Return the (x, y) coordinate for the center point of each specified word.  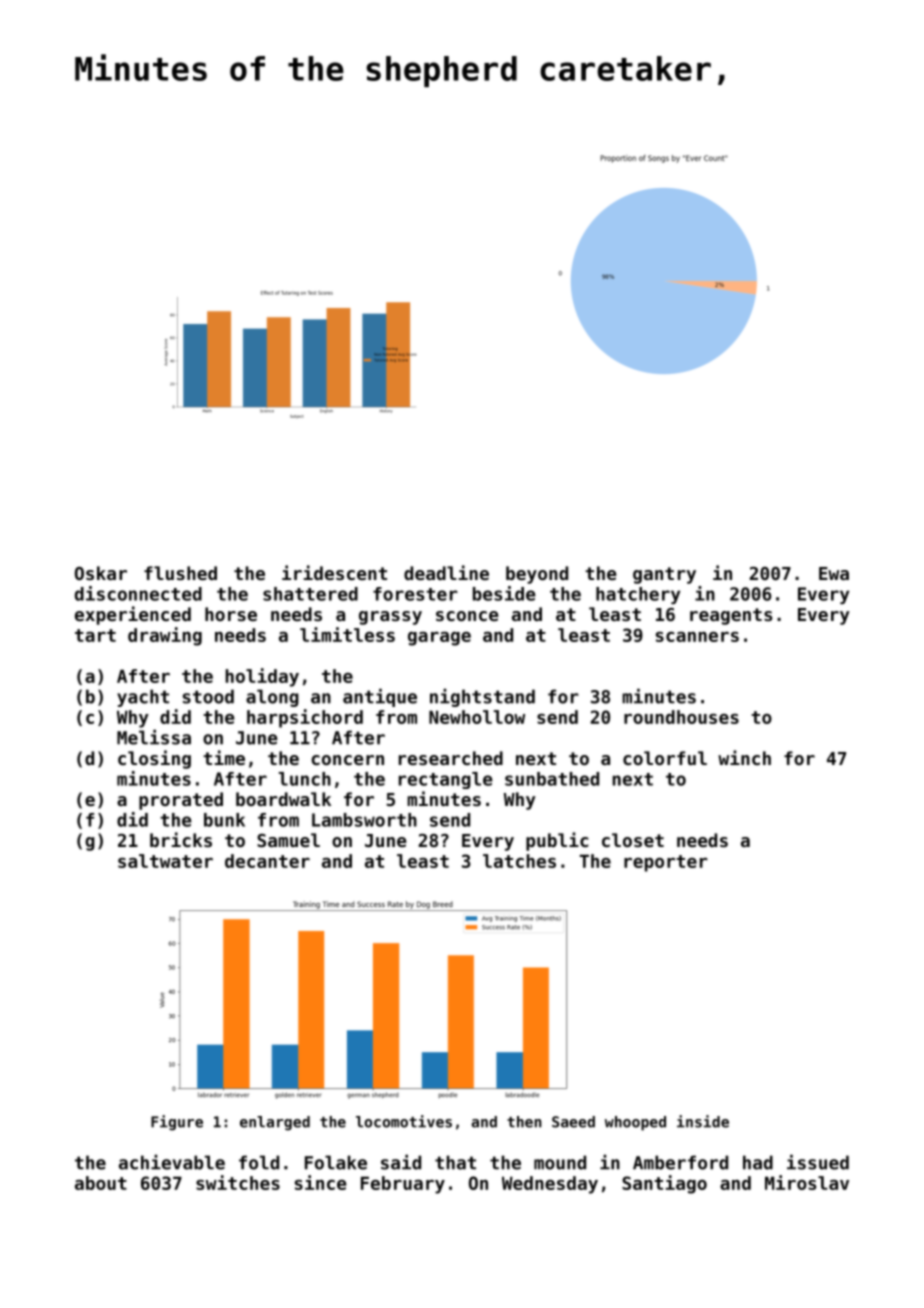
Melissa (154, 737)
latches (519, 861)
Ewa (834, 573)
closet (633, 840)
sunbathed (552, 779)
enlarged (275, 1123)
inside (703, 1121)
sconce (467, 616)
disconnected (138, 593)
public (557, 841)
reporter (666, 863)
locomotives (404, 1121)
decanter (267, 861)
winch (744, 757)
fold (259, 1162)
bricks (181, 839)
